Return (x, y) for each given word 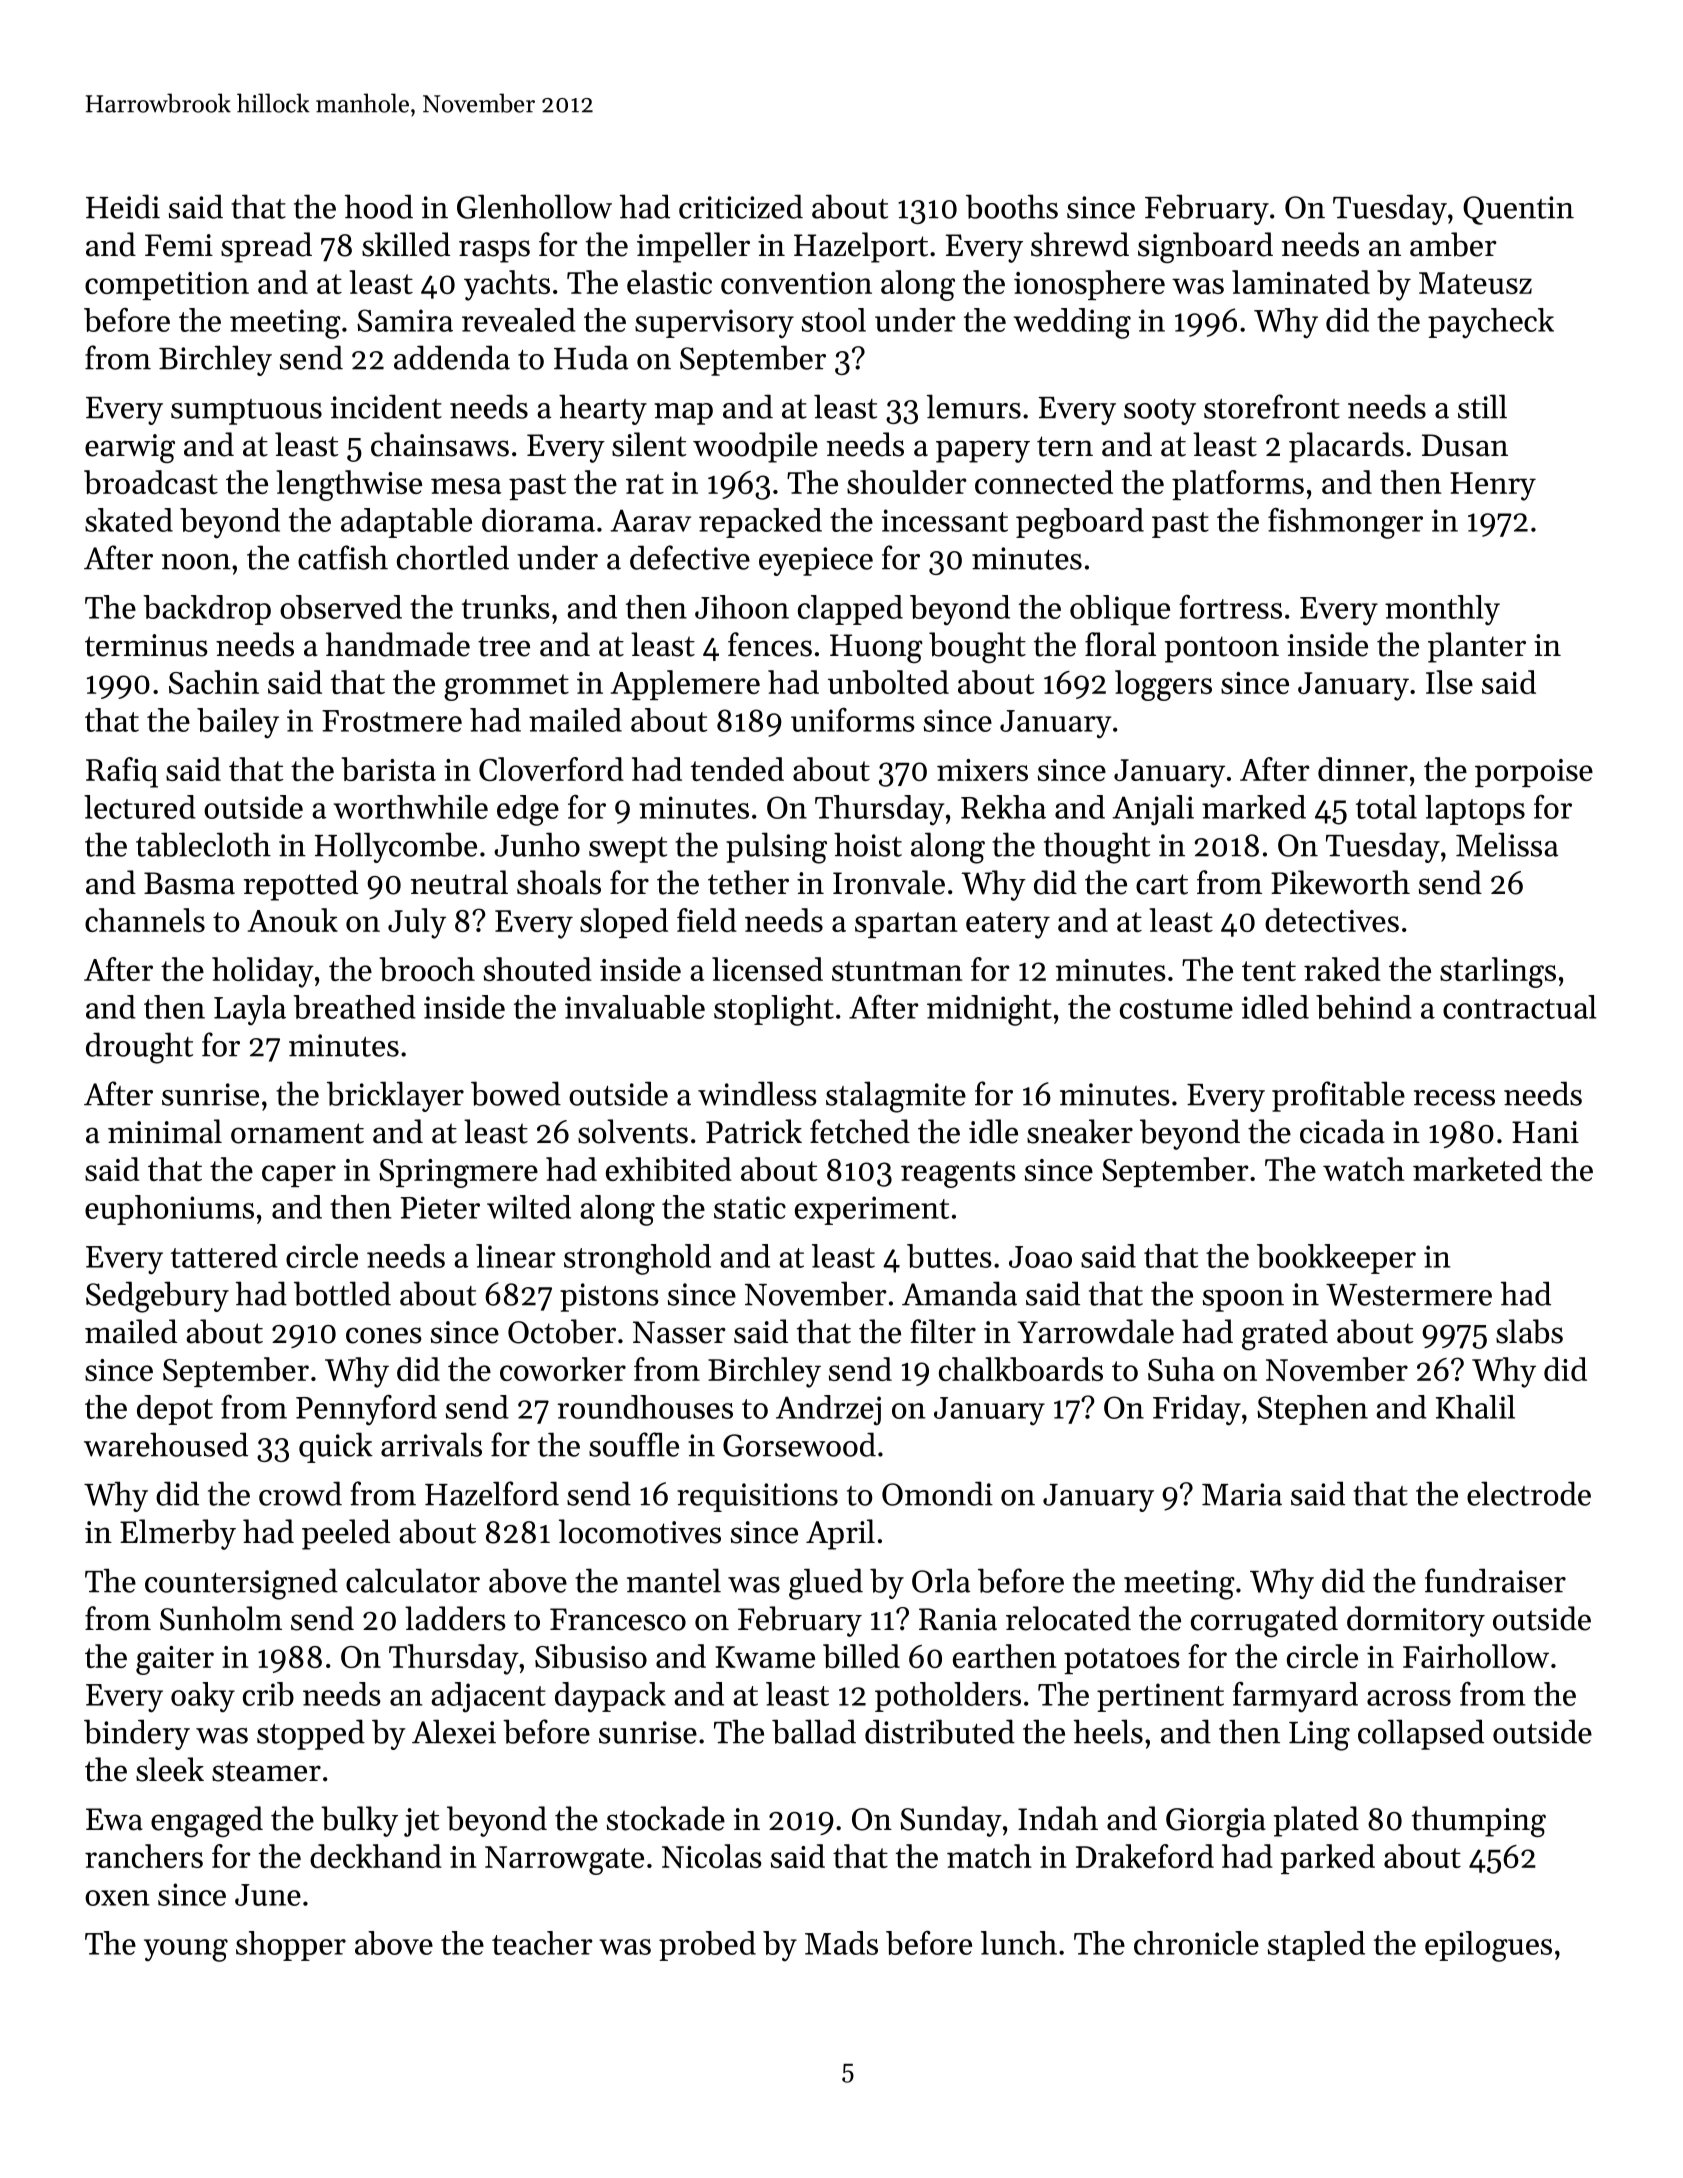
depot (175, 1410)
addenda (452, 357)
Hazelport (861, 247)
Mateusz (1475, 283)
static (750, 1207)
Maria (1242, 1494)
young (186, 1950)
